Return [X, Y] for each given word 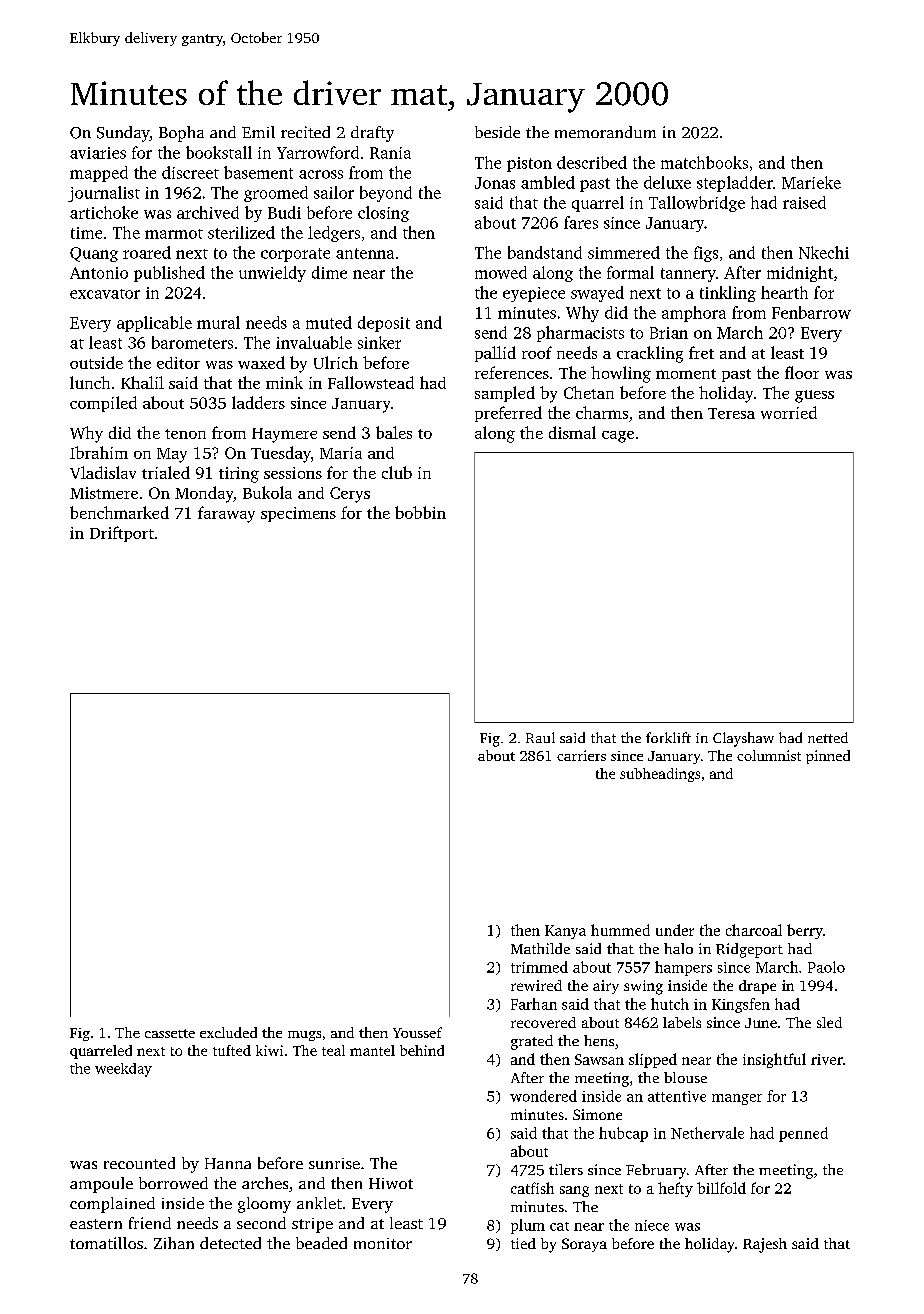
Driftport [122, 534]
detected [230, 1243]
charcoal [754, 930]
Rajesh [765, 1245]
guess [814, 396]
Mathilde [540, 948]
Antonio [99, 273]
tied [523, 1243]
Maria [341, 453]
